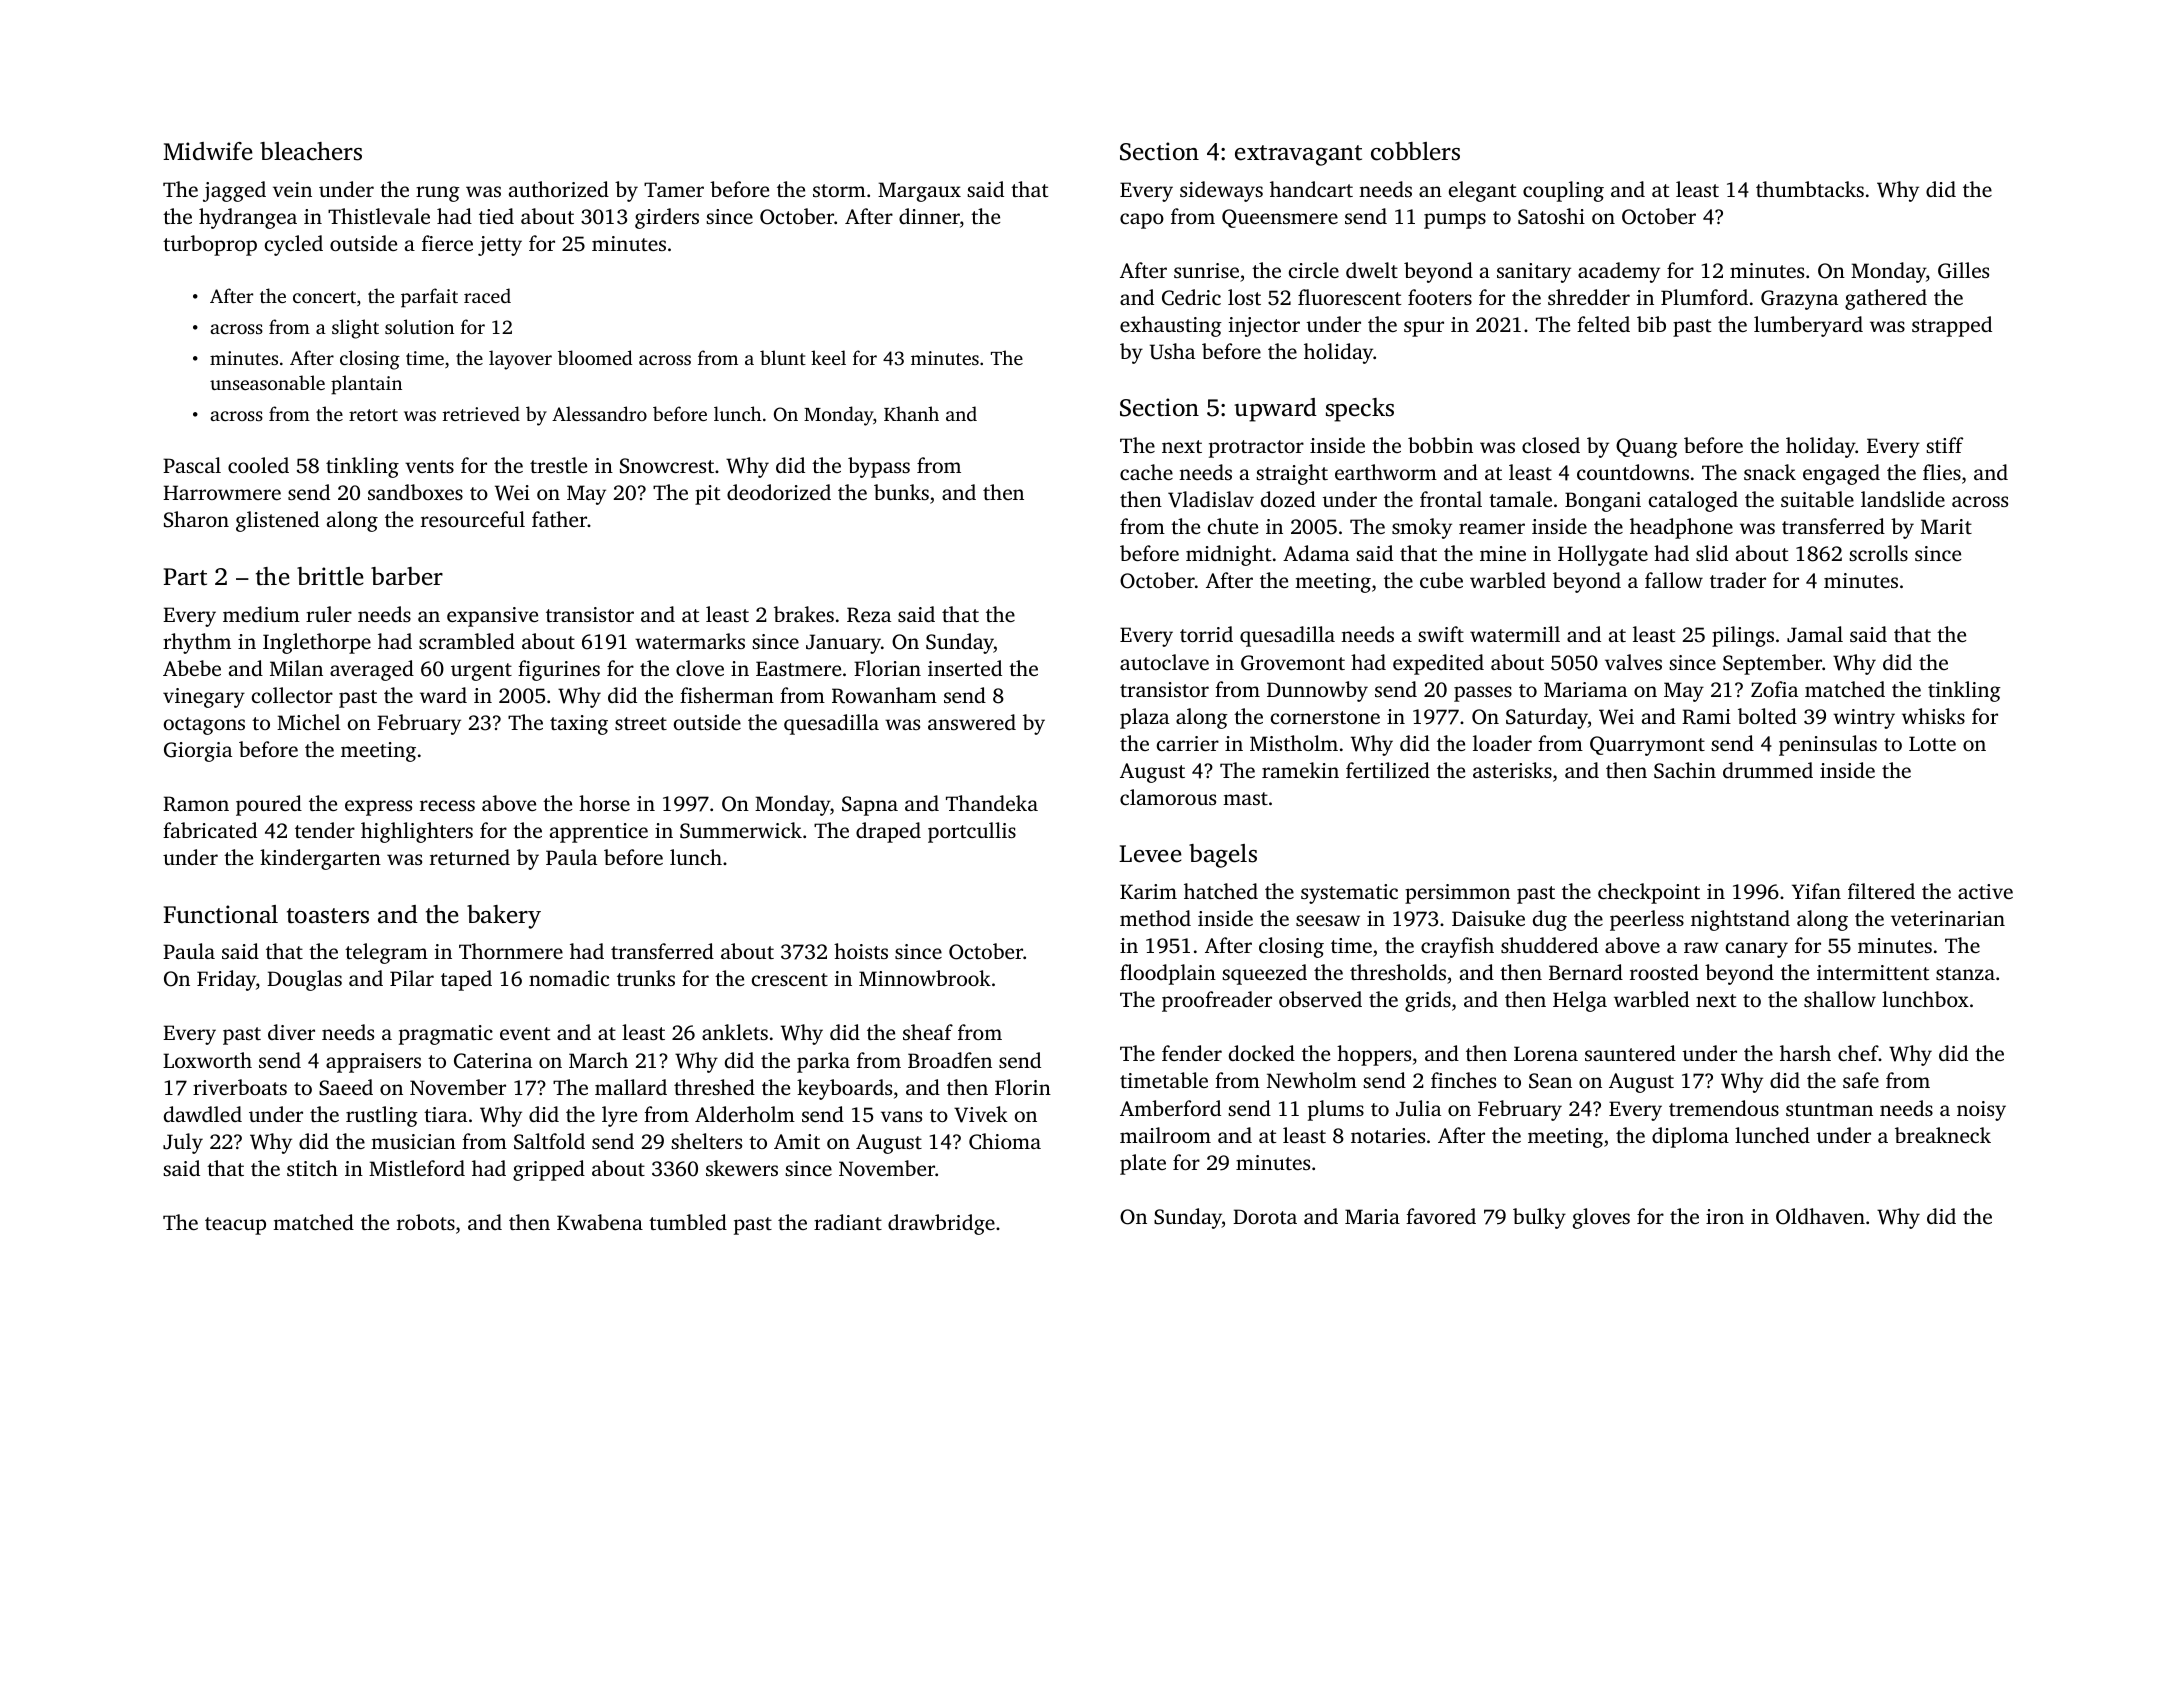 Image resolution: width=2178 pixels, height=1683 pixels. Describe the element at coordinates (1298, 155) in the page. I see `extravagant` at that location.
